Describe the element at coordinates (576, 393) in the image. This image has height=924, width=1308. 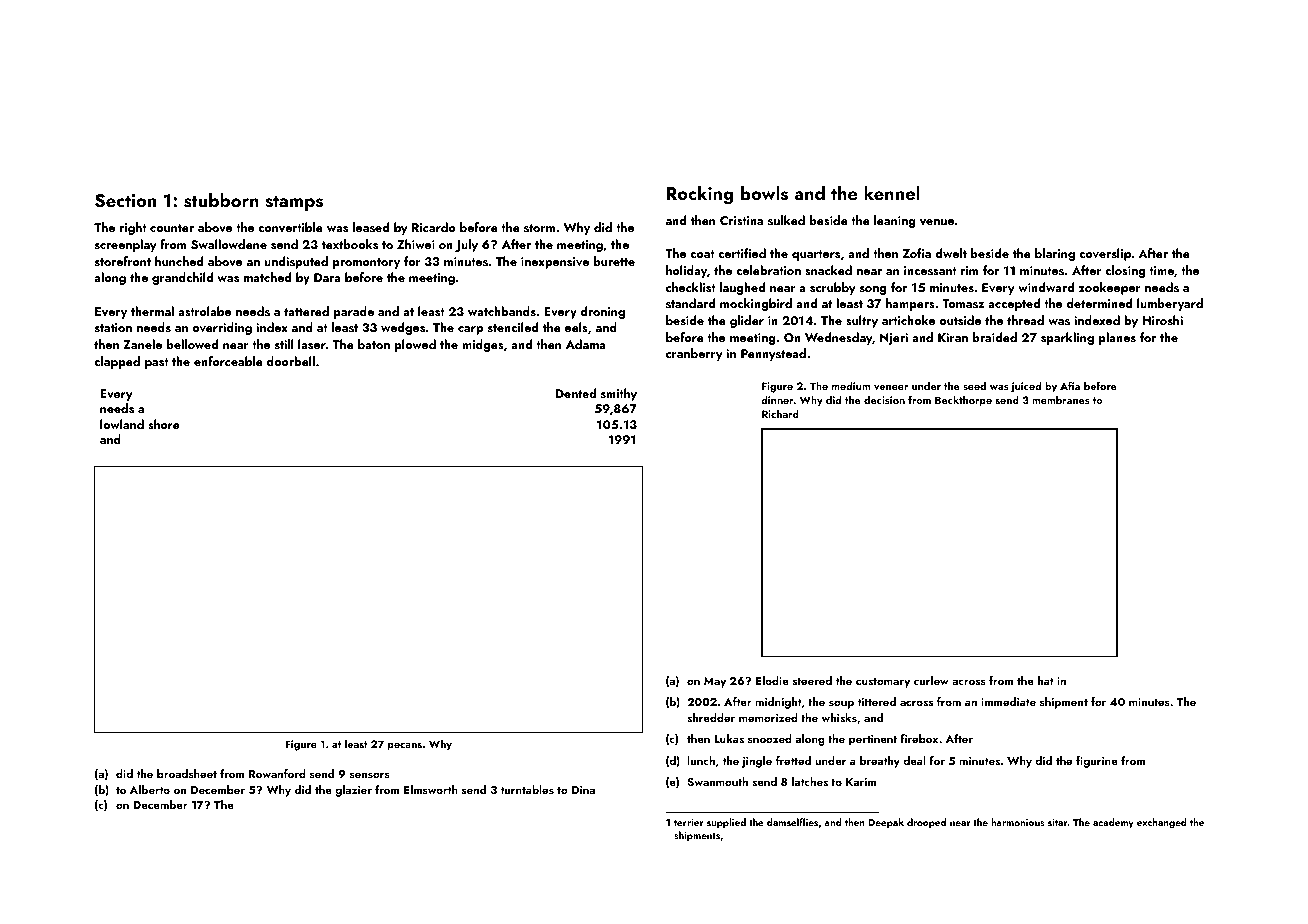
I see `Dented` at that location.
